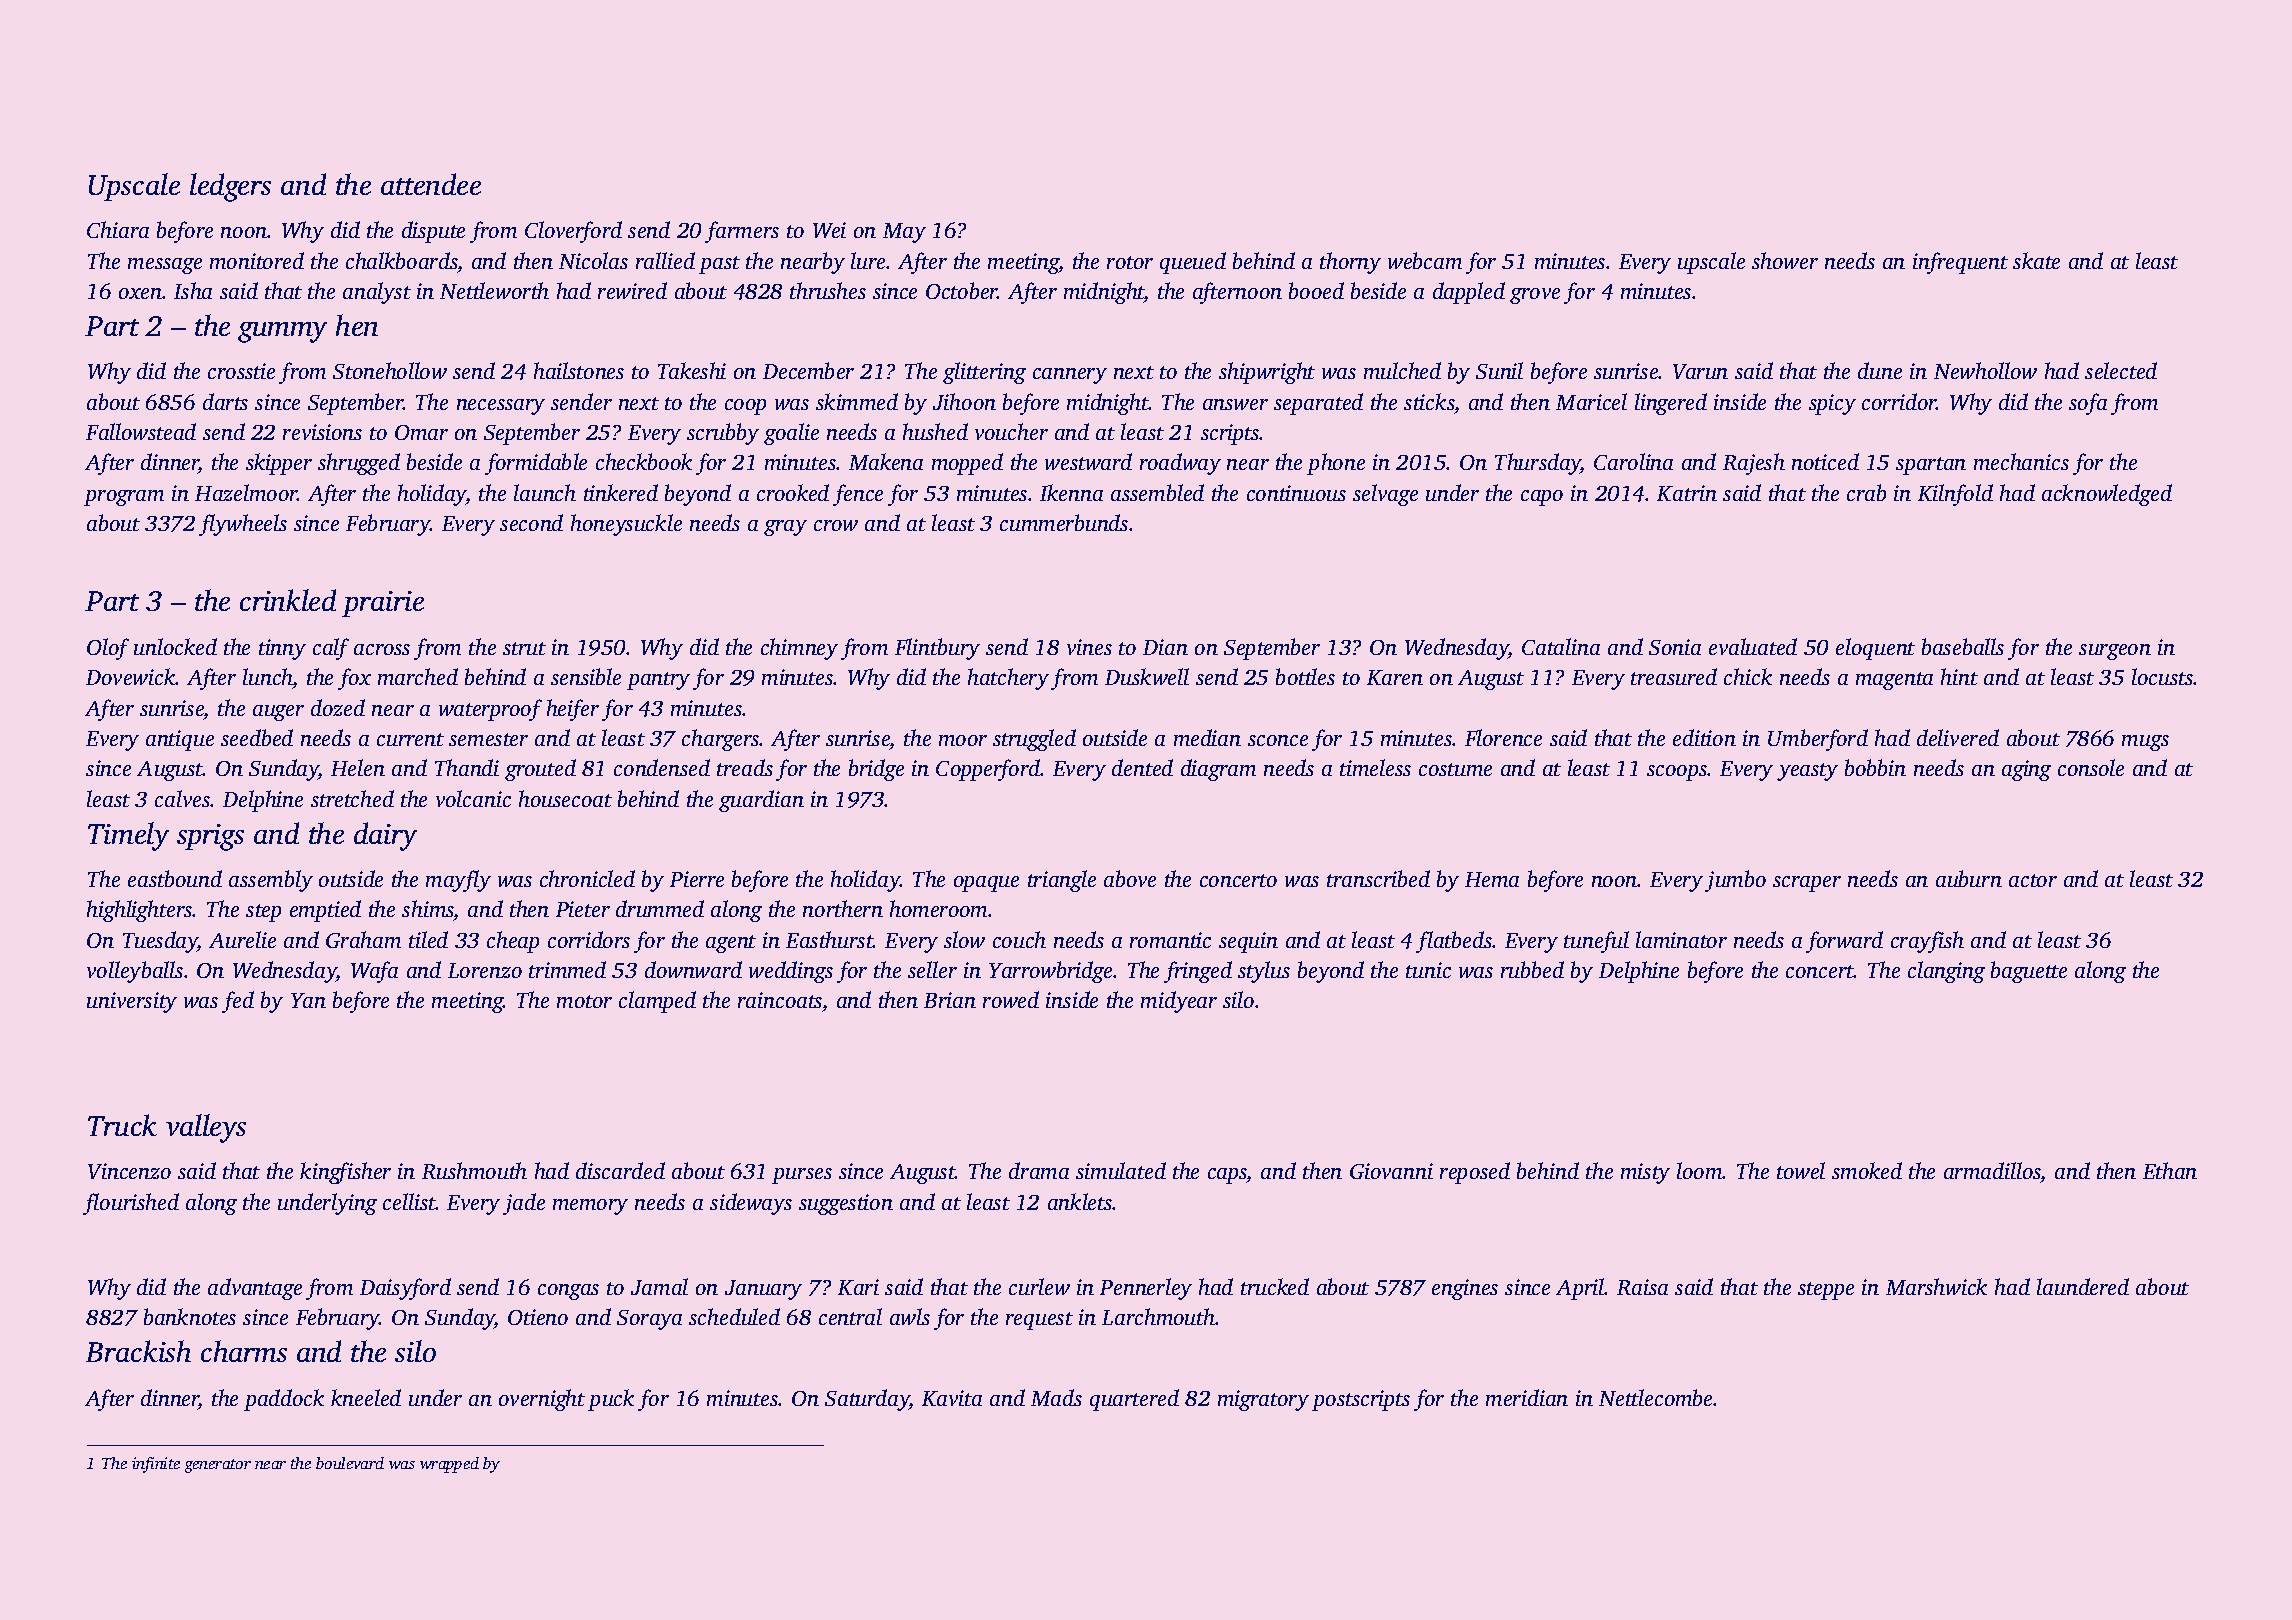 The height and width of the page is (1620, 2292). I want to click on ledgers, so click(230, 187).
